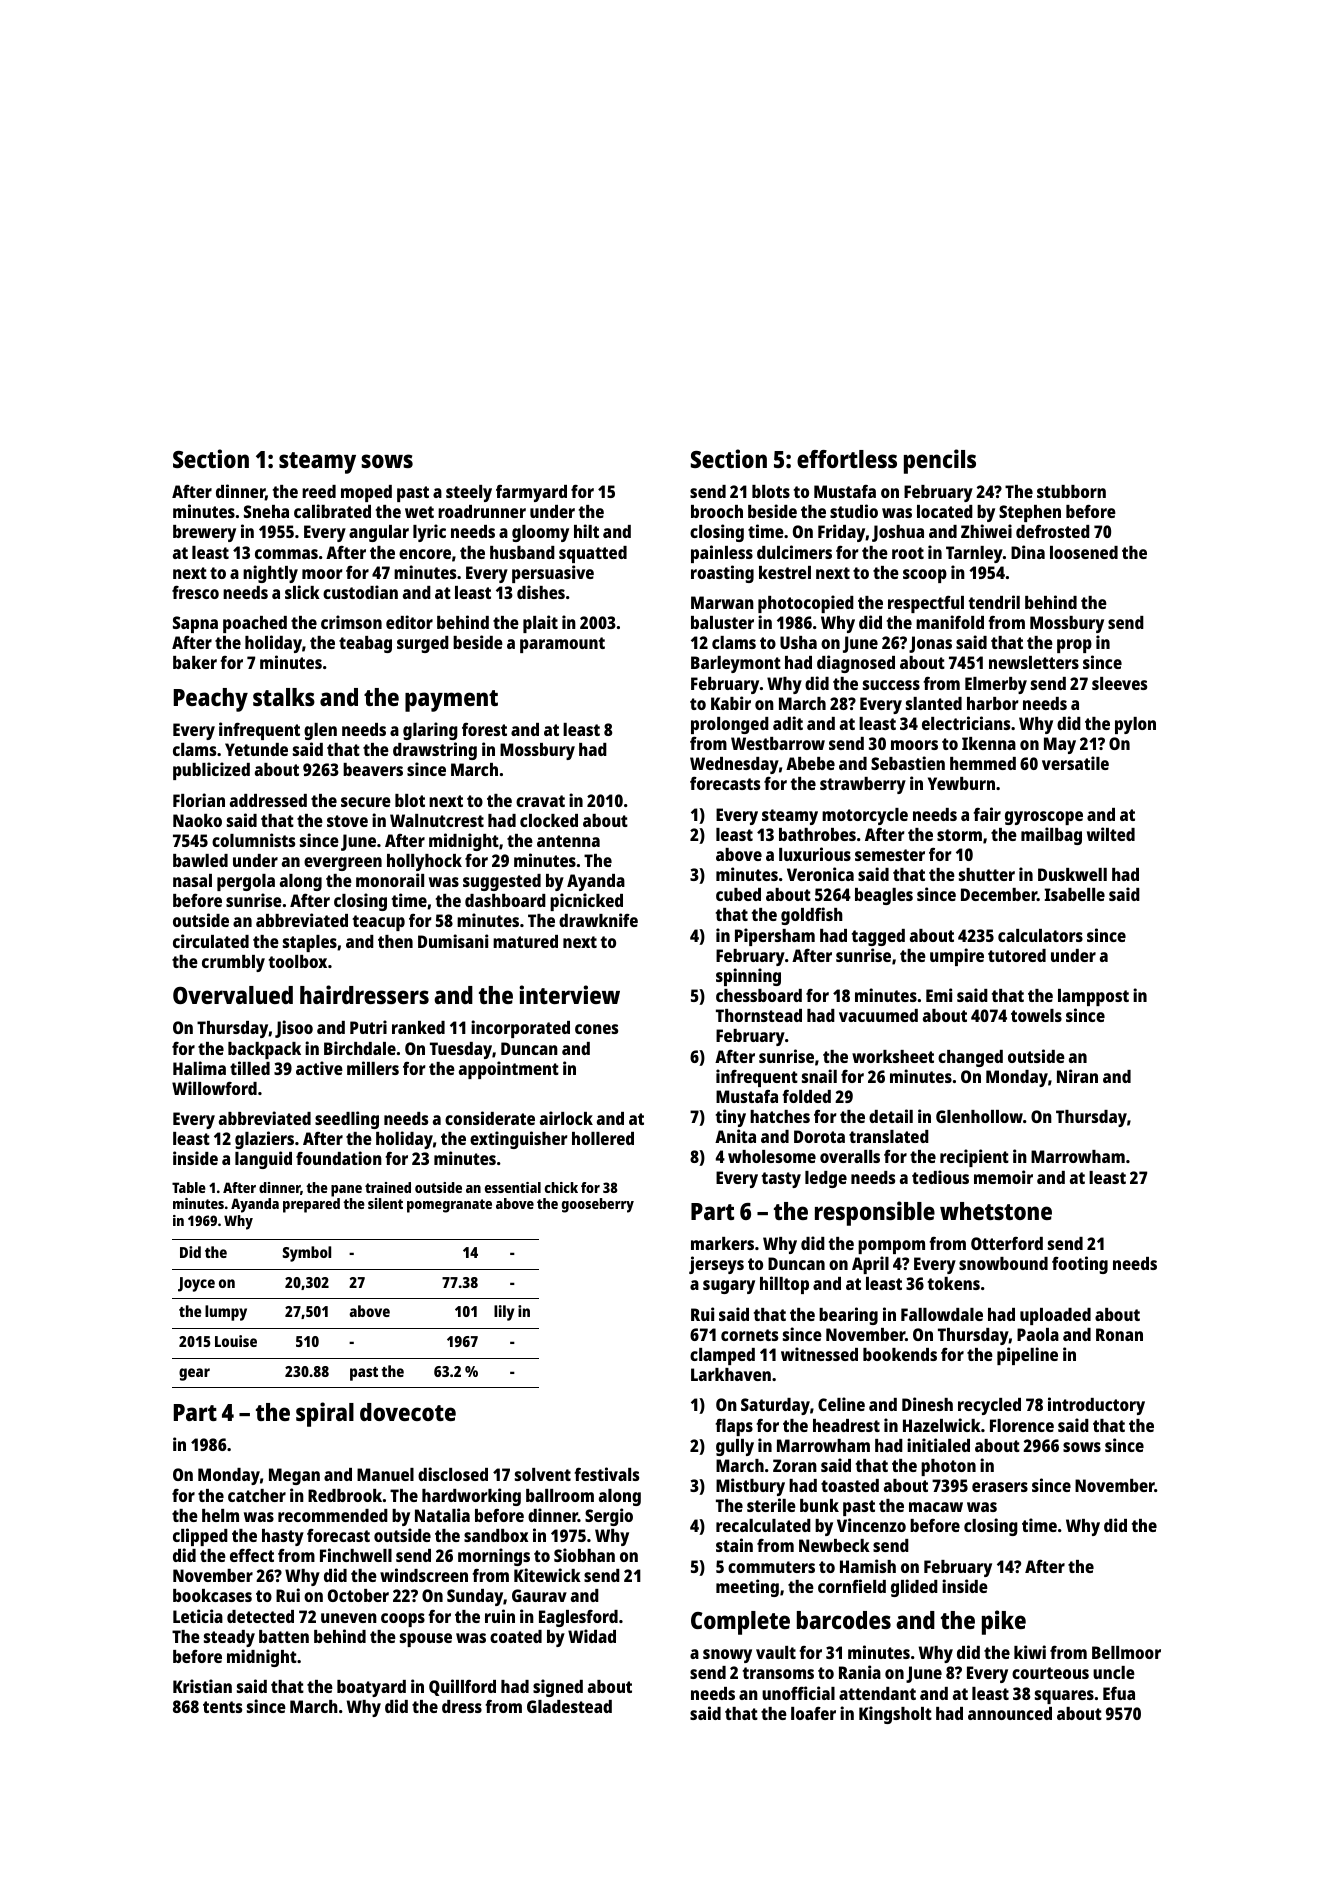 This document has width=1335, height=1888. What do you see at coordinates (813, 1713) in the document?
I see `loafer` at bounding box center [813, 1713].
